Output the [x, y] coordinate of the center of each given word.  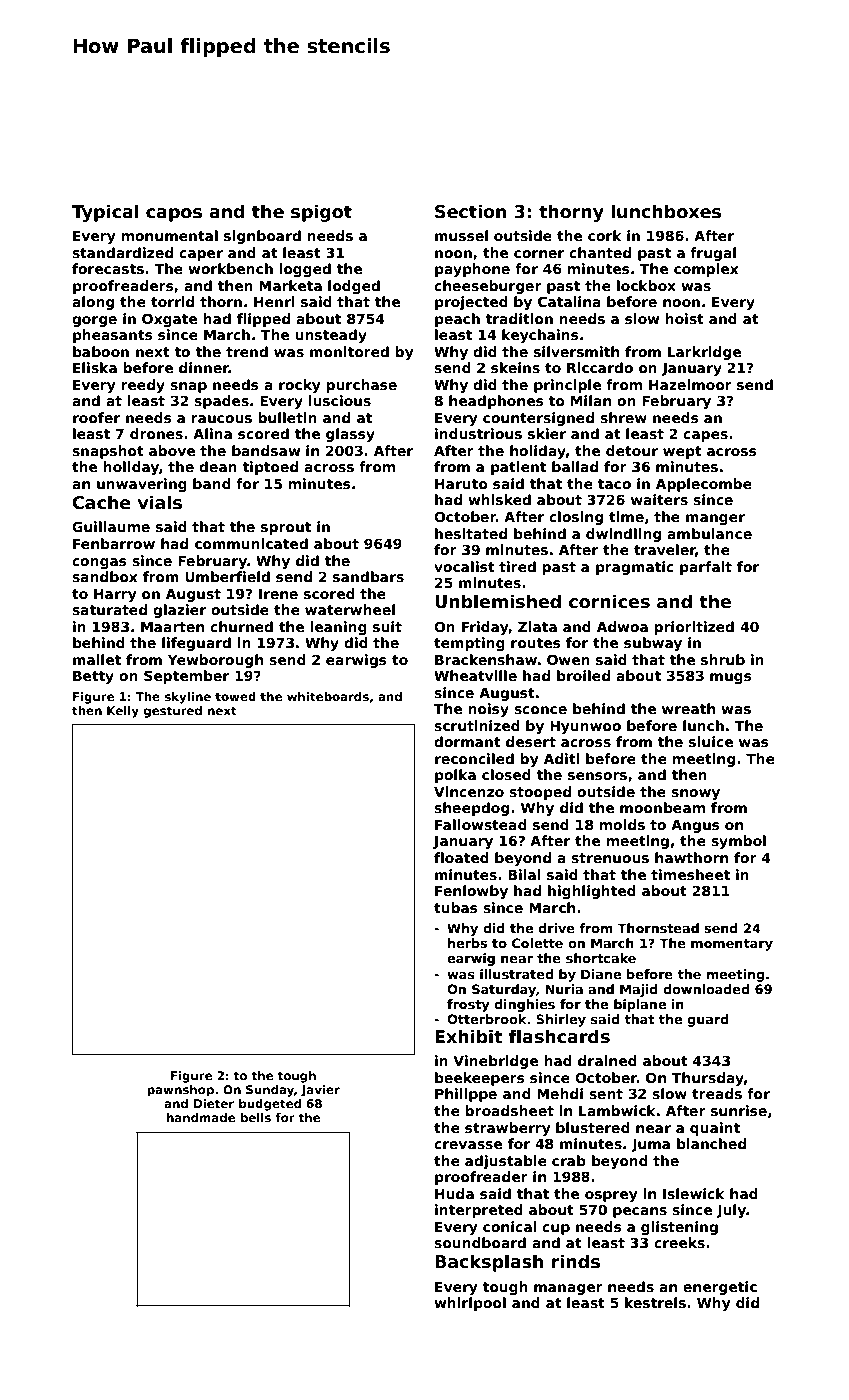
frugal [713, 254]
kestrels [655, 1302]
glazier [179, 611]
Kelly [123, 712]
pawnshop [180, 1091]
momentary [732, 945]
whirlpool [470, 1304]
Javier [320, 1091]
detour [632, 450]
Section [470, 211]
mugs [731, 678]
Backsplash [489, 1263]
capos [174, 215]
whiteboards [328, 696]
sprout [286, 528]
